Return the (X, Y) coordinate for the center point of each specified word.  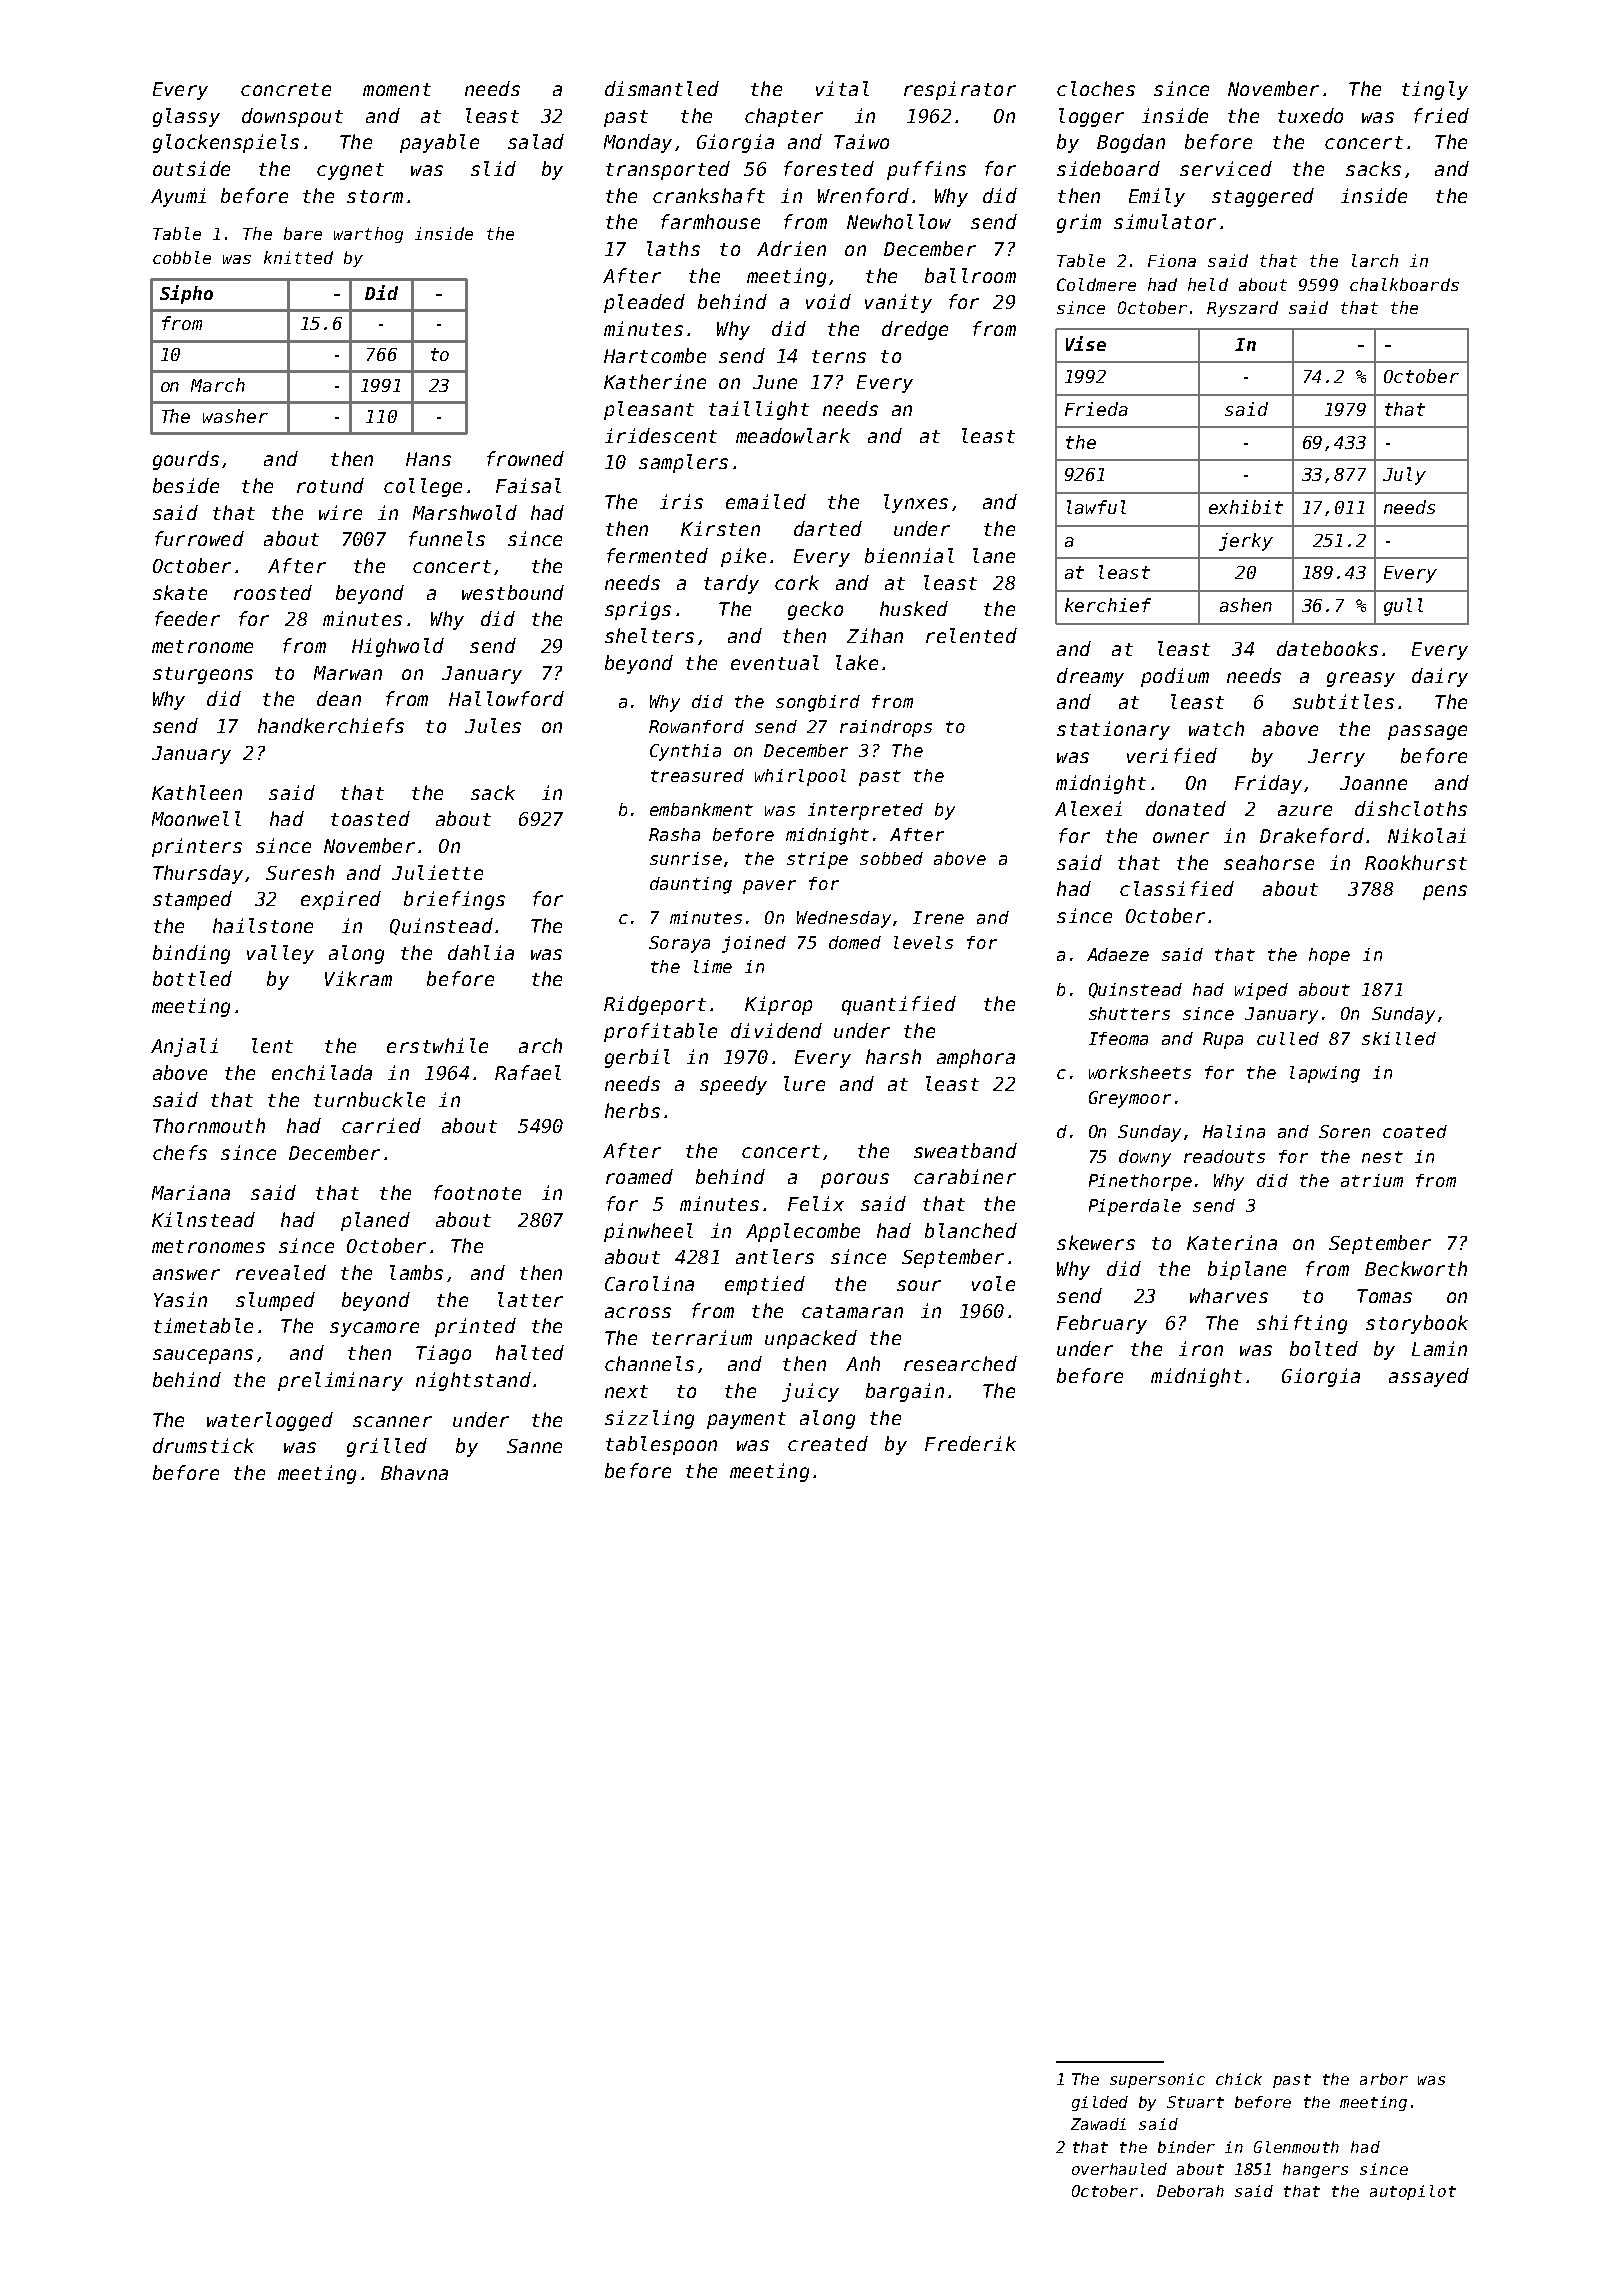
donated (1186, 808)
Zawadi (1098, 2124)
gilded (1100, 2103)
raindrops (886, 728)
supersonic (1157, 2080)
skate (180, 592)
